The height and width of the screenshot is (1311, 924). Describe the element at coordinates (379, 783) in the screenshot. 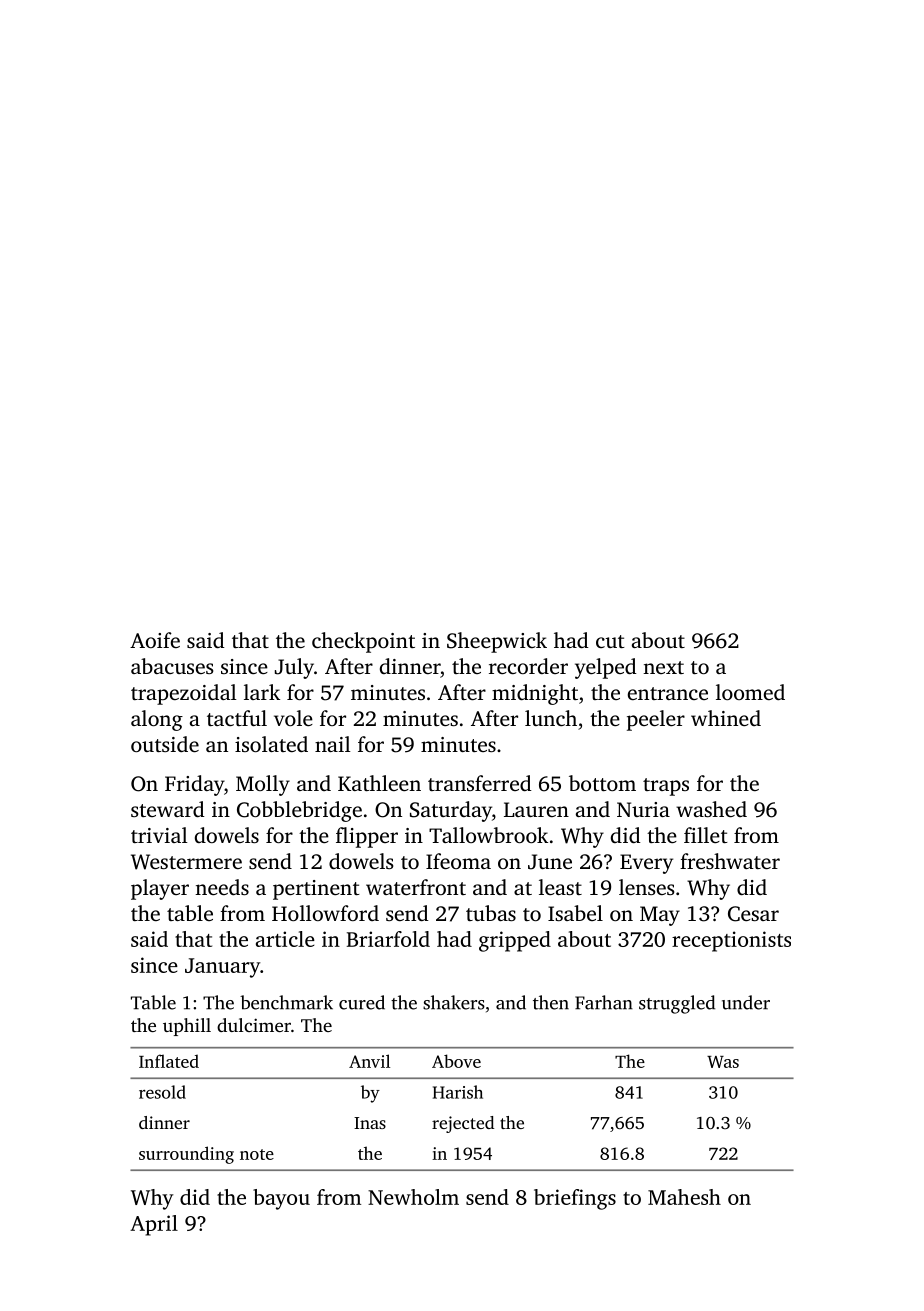

I see `Kathleen` at that location.
